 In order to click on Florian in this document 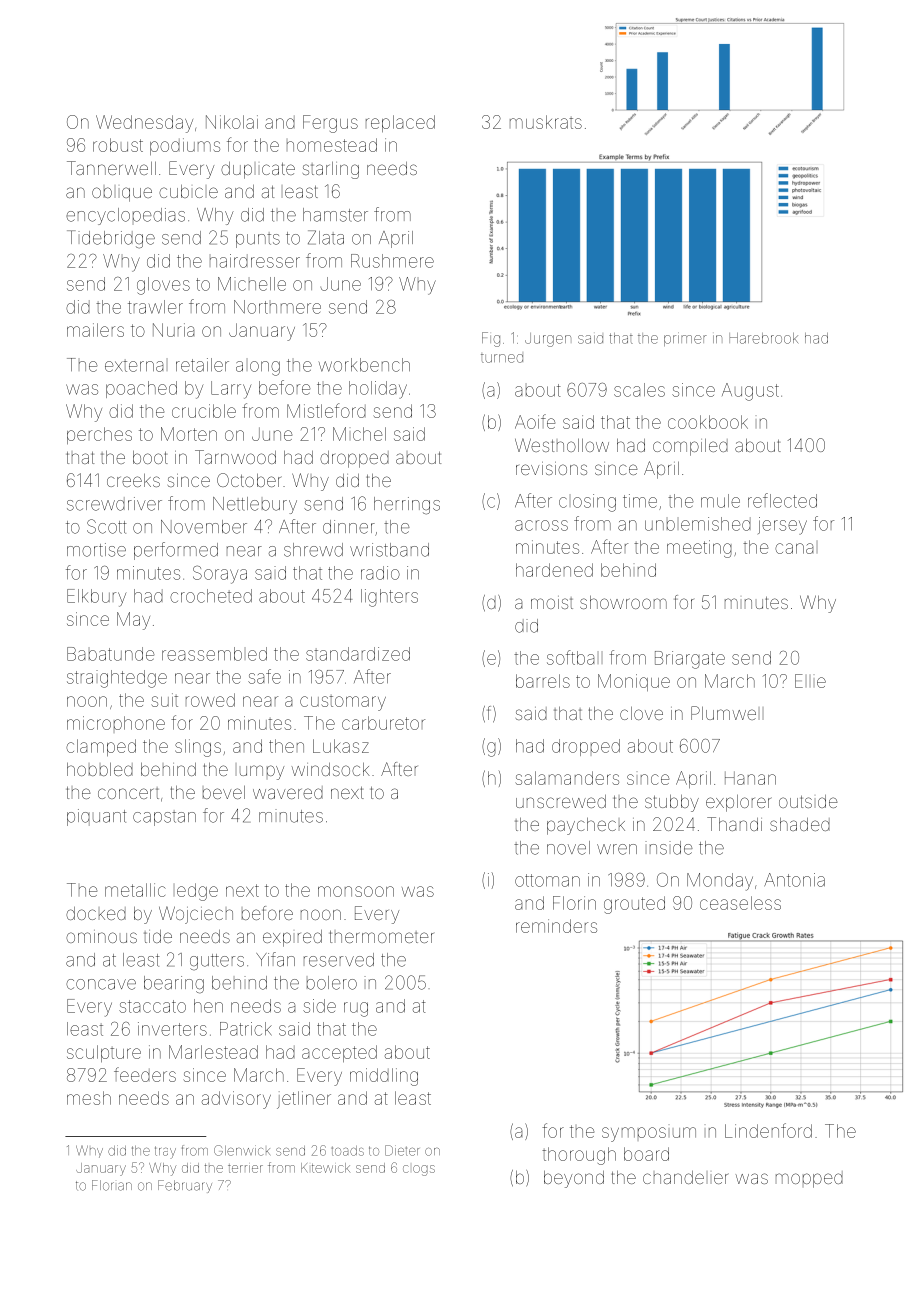, I will do `click(112, 1185)`.
